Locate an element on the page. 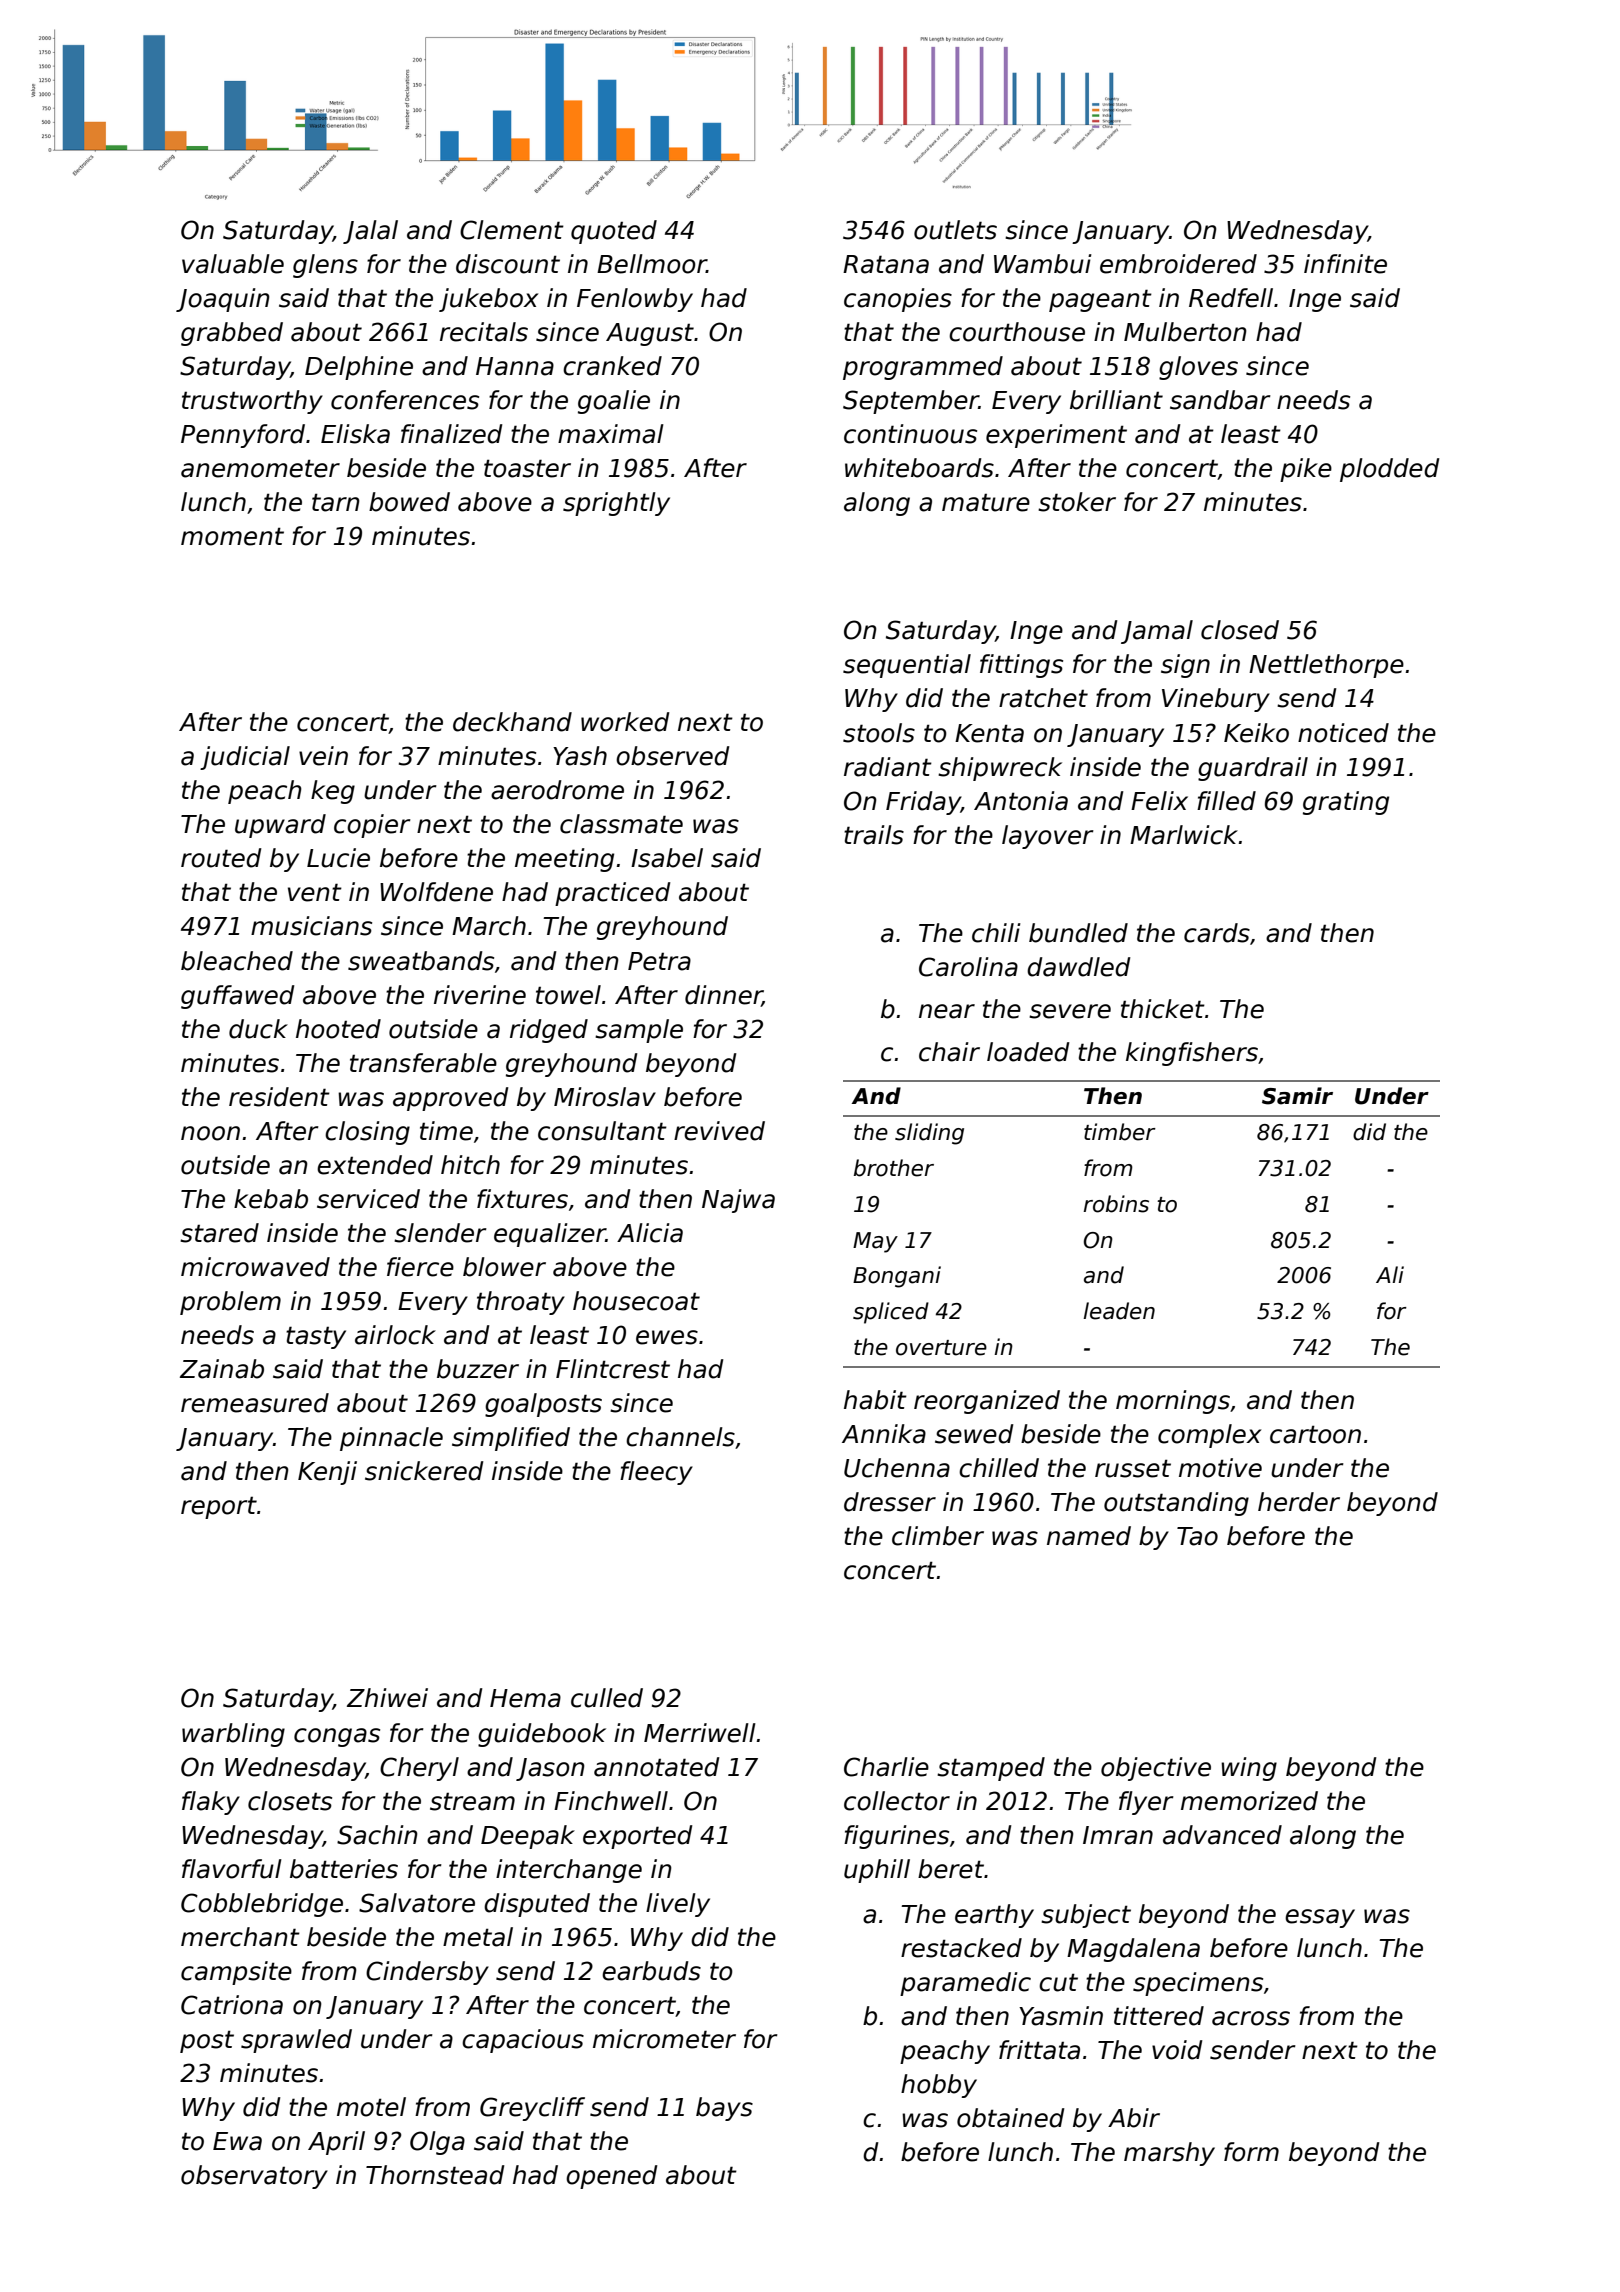 The height and width of the document is (2292, 1620). aerodrome is located at coordinates (557, 790).
